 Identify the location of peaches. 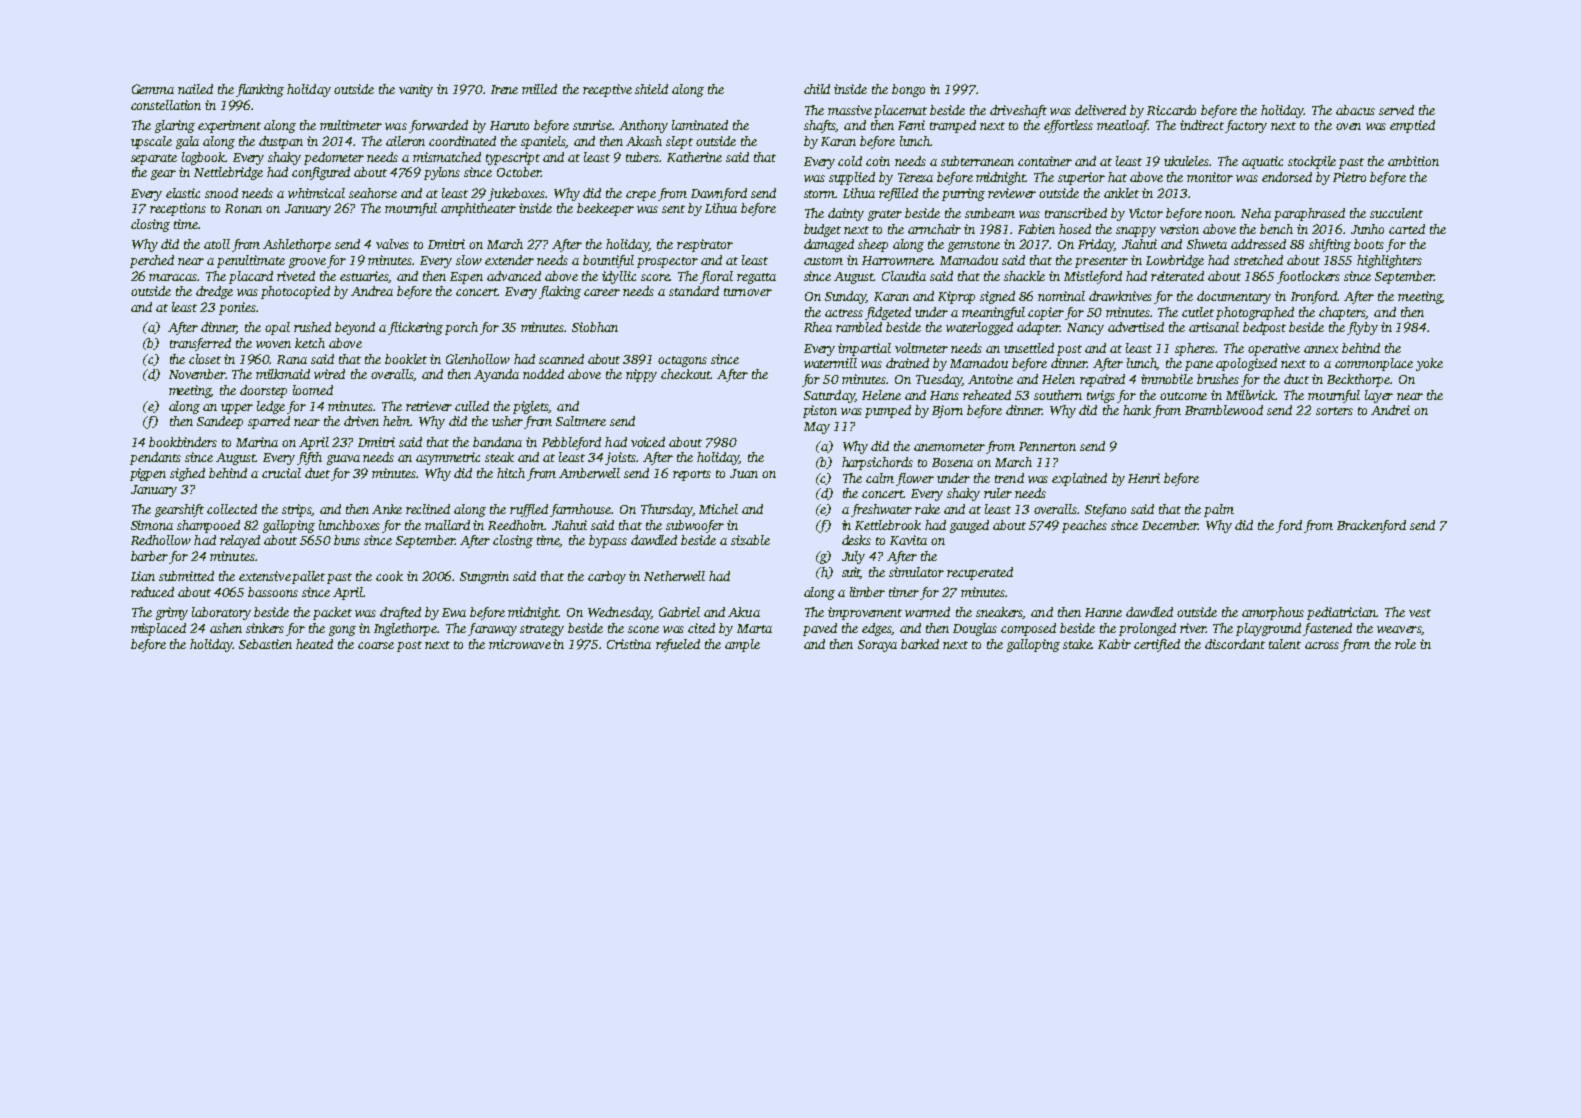
(1084, 526).
